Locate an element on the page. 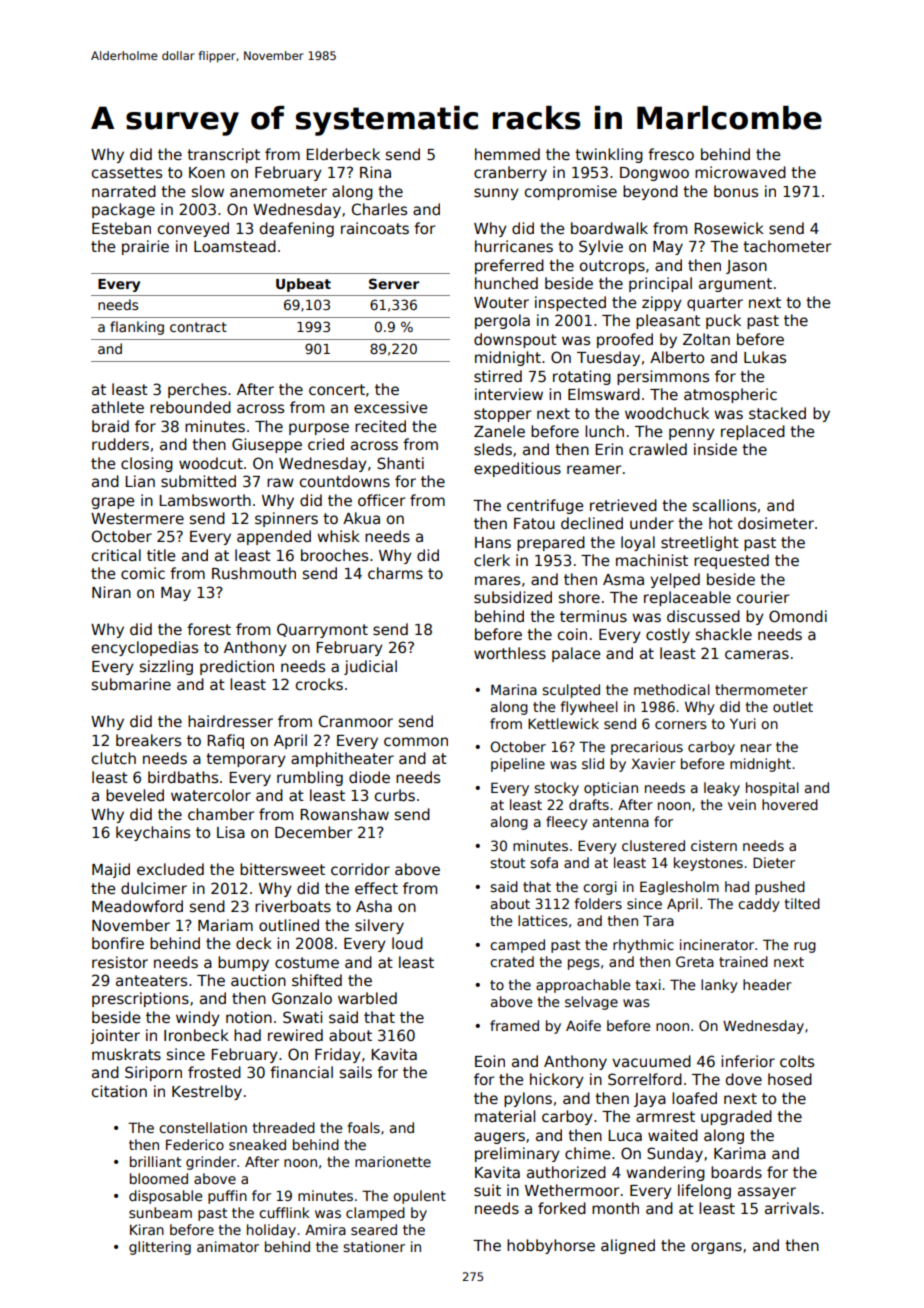 The image size is (924, 1308). Kiran is located at coordinates (147, 1229).
